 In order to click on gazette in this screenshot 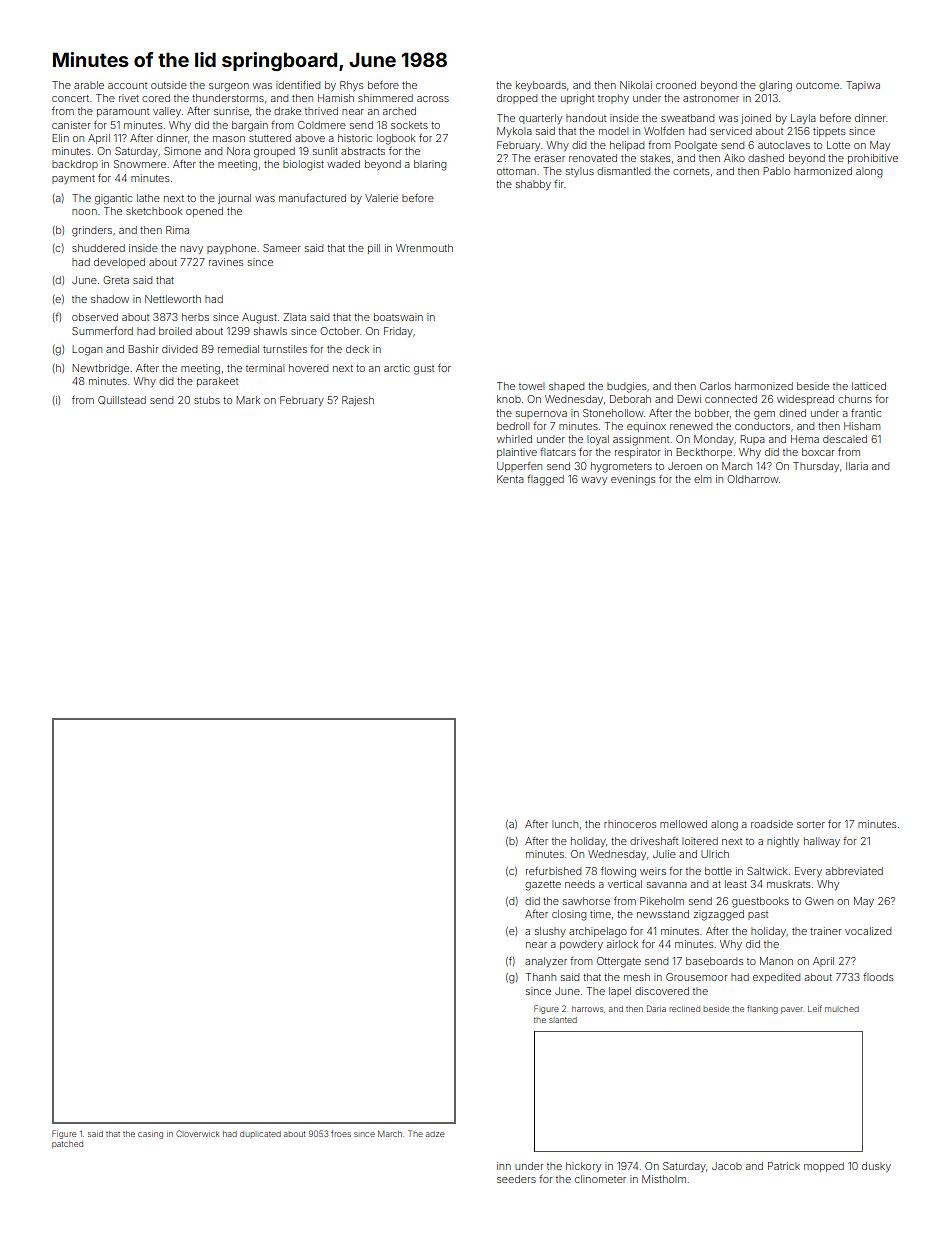, I will do `click(543, 886)`.
